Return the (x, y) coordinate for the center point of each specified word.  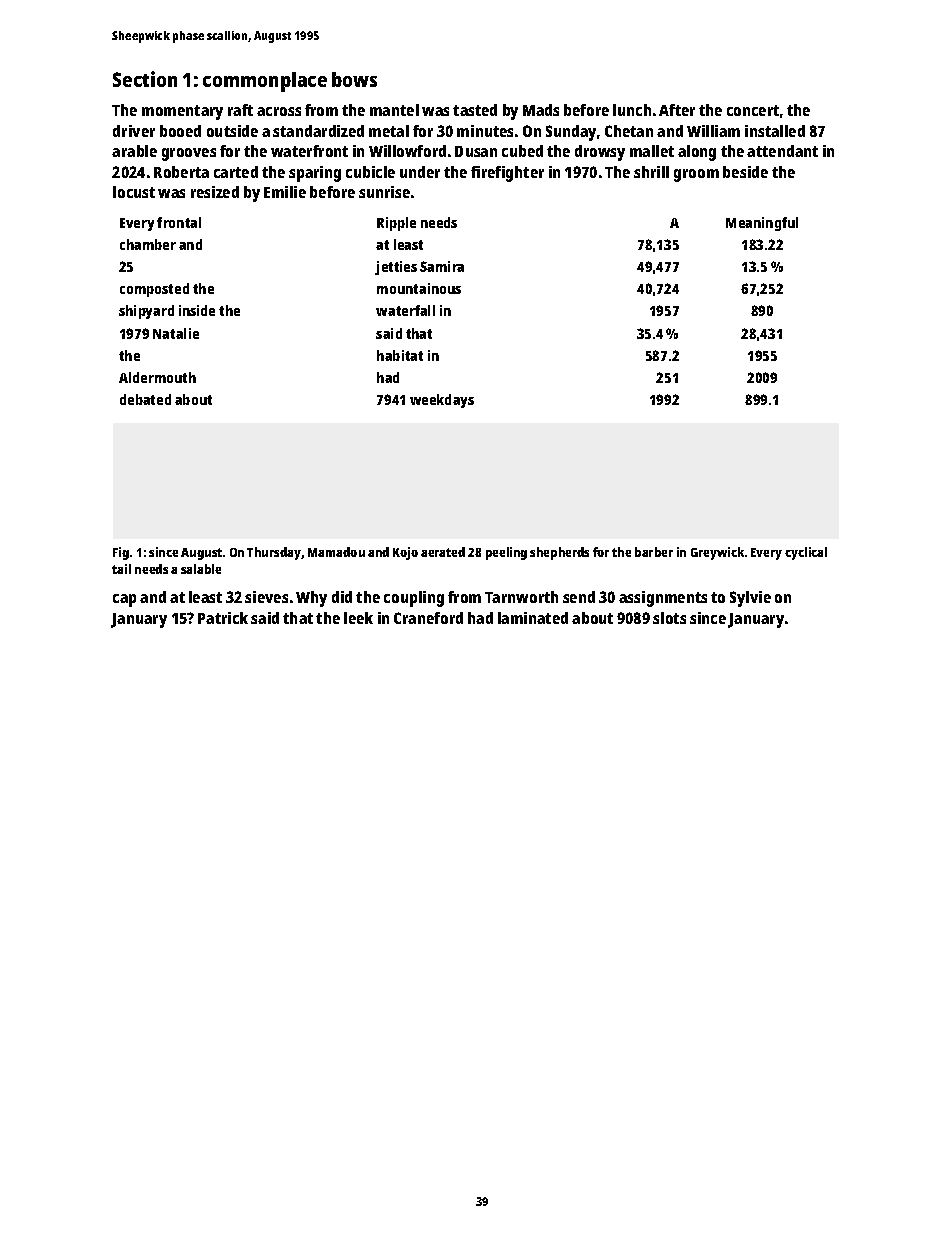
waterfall (405, 310)
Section (145, 79)
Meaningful (762, 224)
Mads (541, 110)
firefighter (507, 174)
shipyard (146, 312)
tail (121, 569)
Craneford (428, 618)
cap (124, 600)
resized (215, 192)
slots (669, 618)
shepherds (559, 553)
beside (745, 172)
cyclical (806, 553)
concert (753, 110)
